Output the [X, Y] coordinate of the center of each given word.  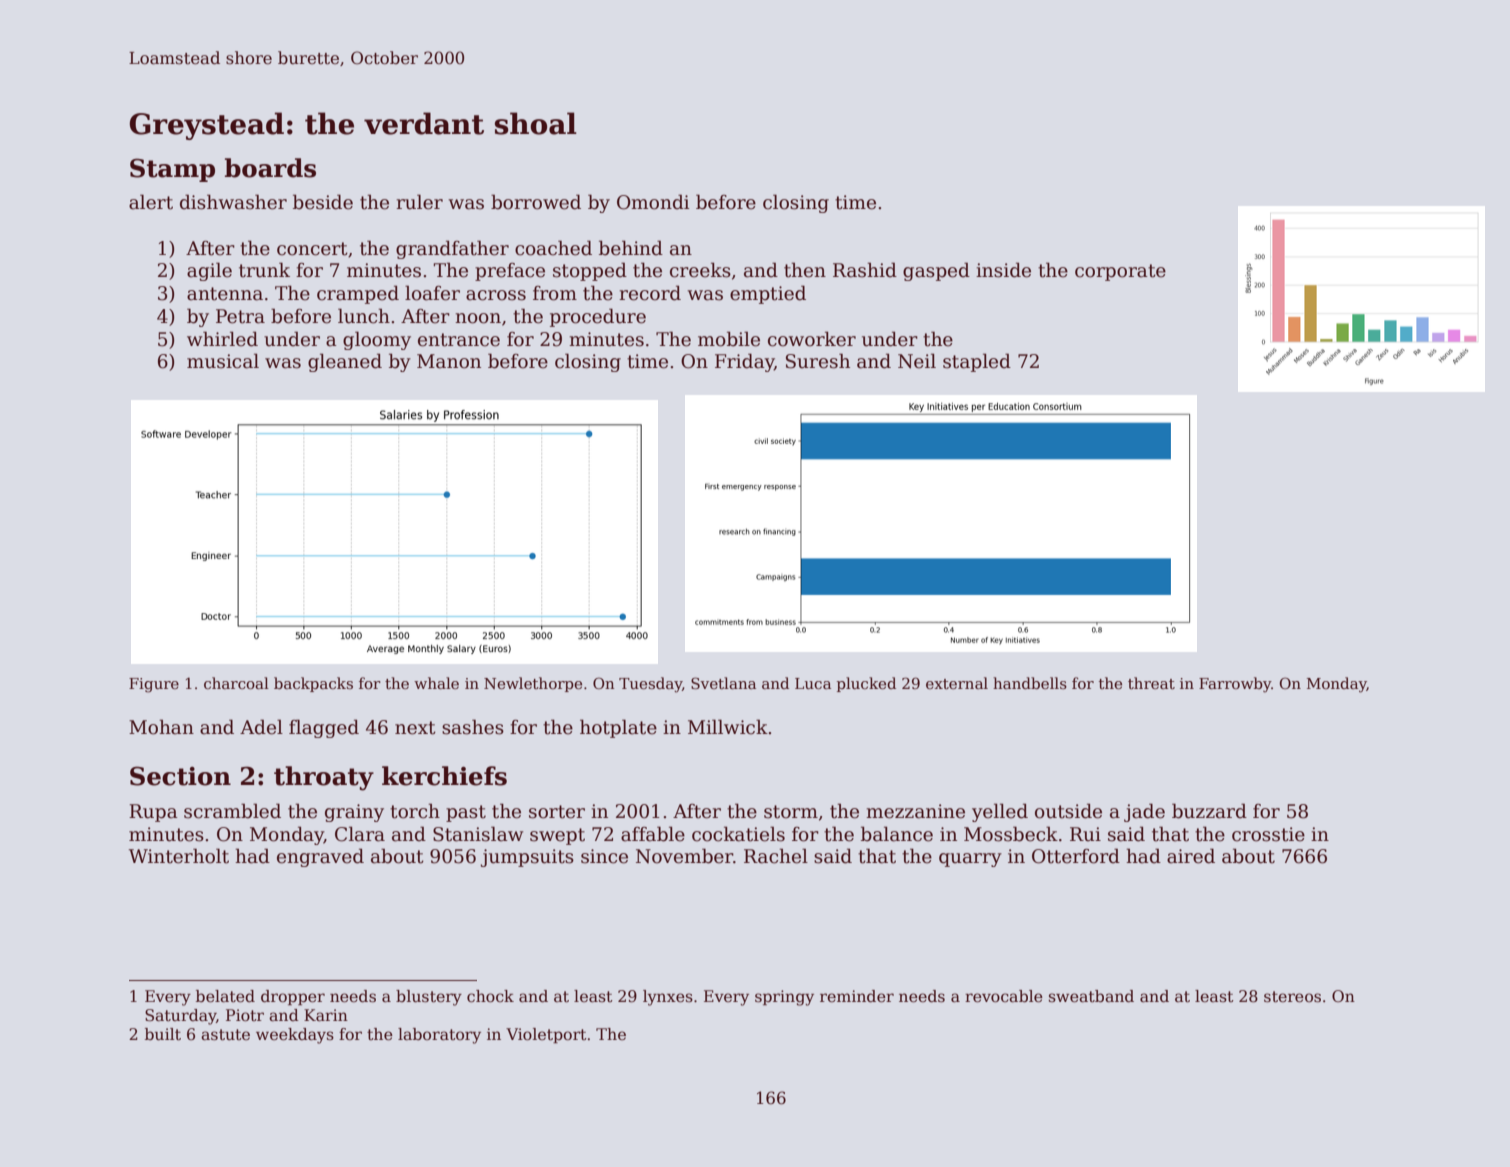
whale [436, 683]
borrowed [536, 202]
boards [270, 168]
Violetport [546, 1035]
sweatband [1091, 996]
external [957, 683]
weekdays [295, 1036]
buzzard [1209, 811]
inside [1003, 270]
